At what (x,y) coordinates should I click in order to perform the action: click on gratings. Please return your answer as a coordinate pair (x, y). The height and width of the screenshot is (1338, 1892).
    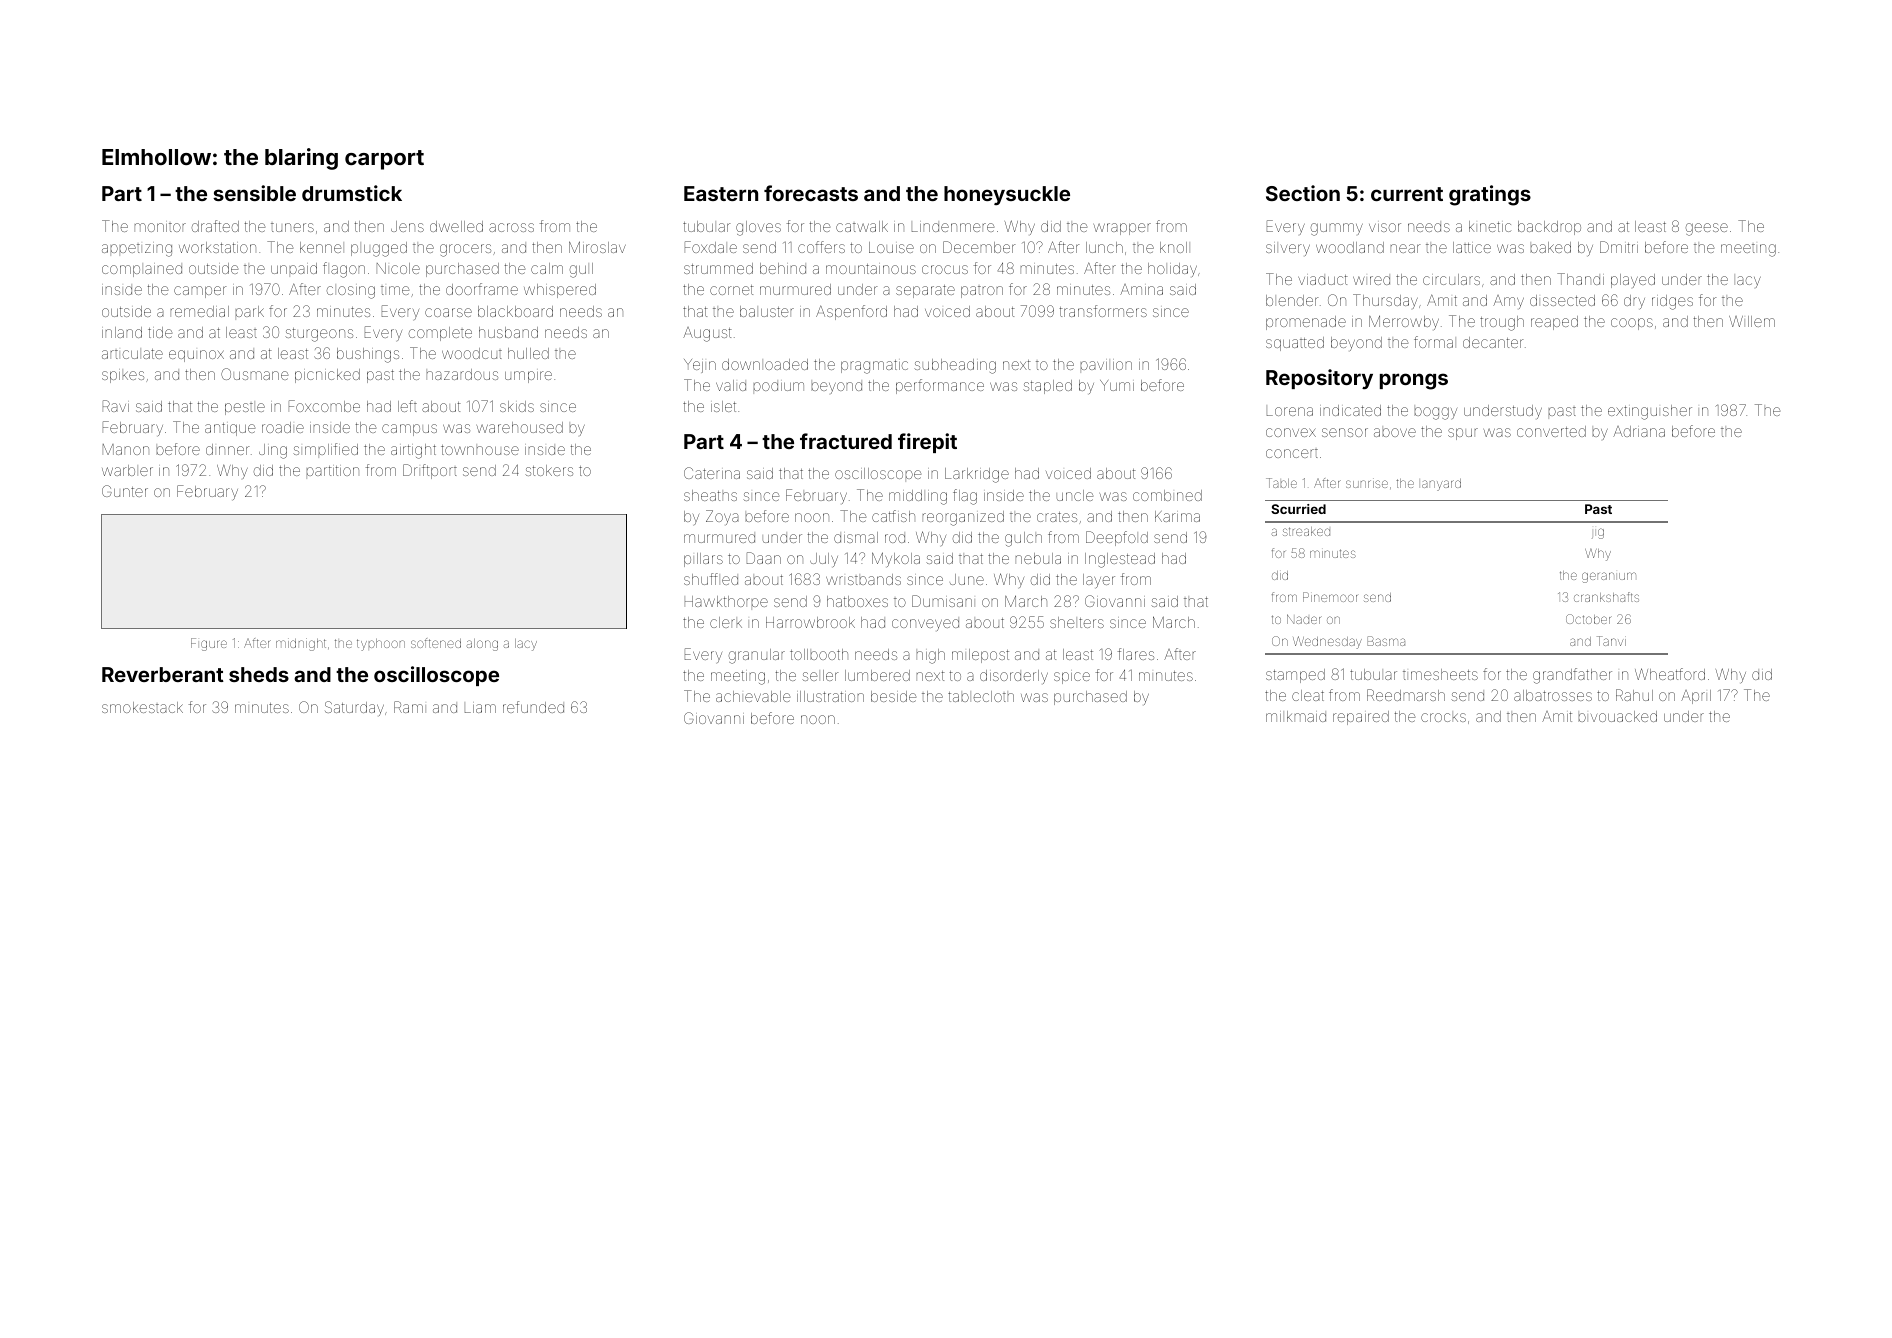
    Looking at the image, I should click on (1490, 195).
